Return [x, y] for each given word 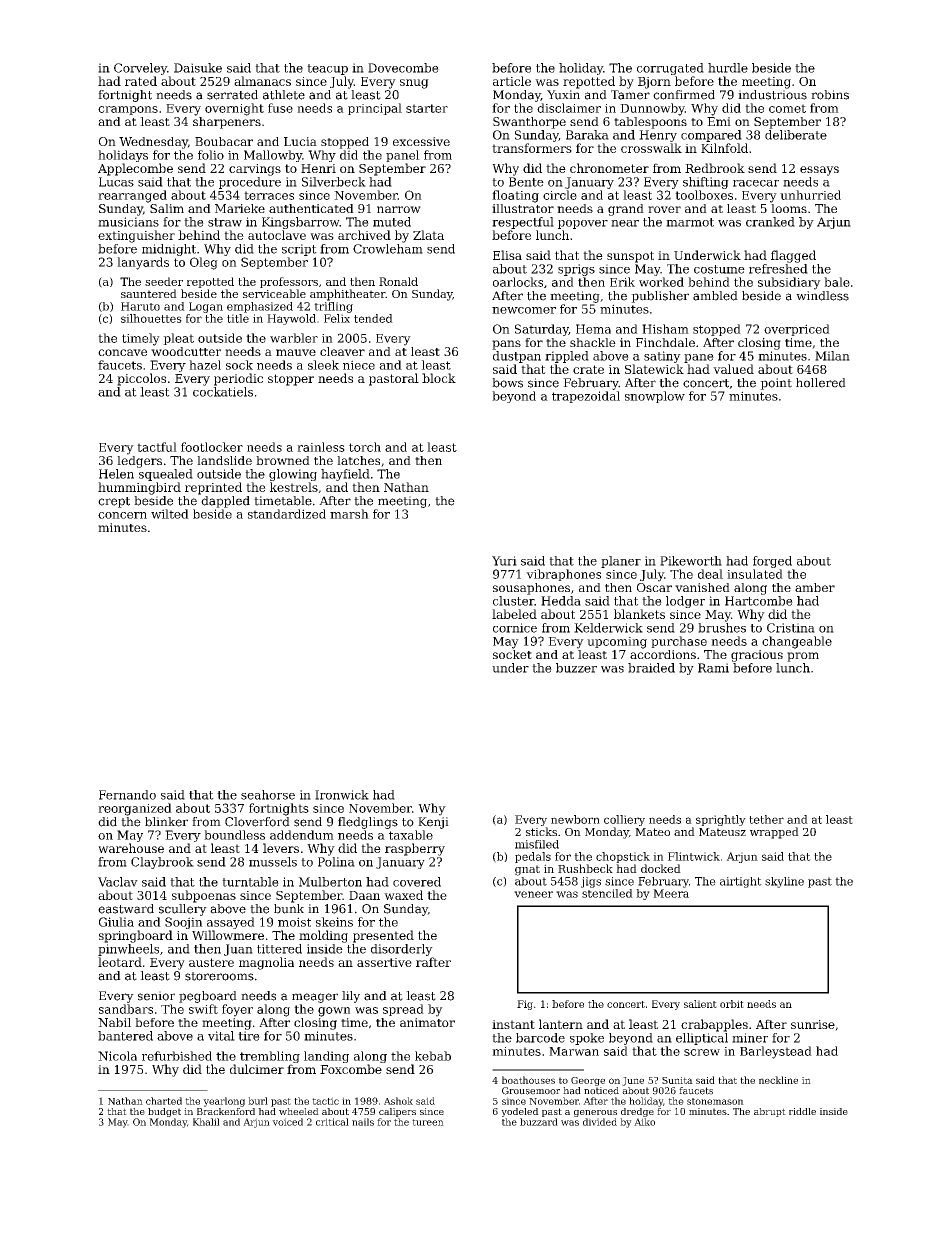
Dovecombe [403, 68]
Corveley [140, 69]
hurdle [728, 68]
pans [506, 345]
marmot [690, 222]
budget [164, 1112]
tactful [157, 447]
